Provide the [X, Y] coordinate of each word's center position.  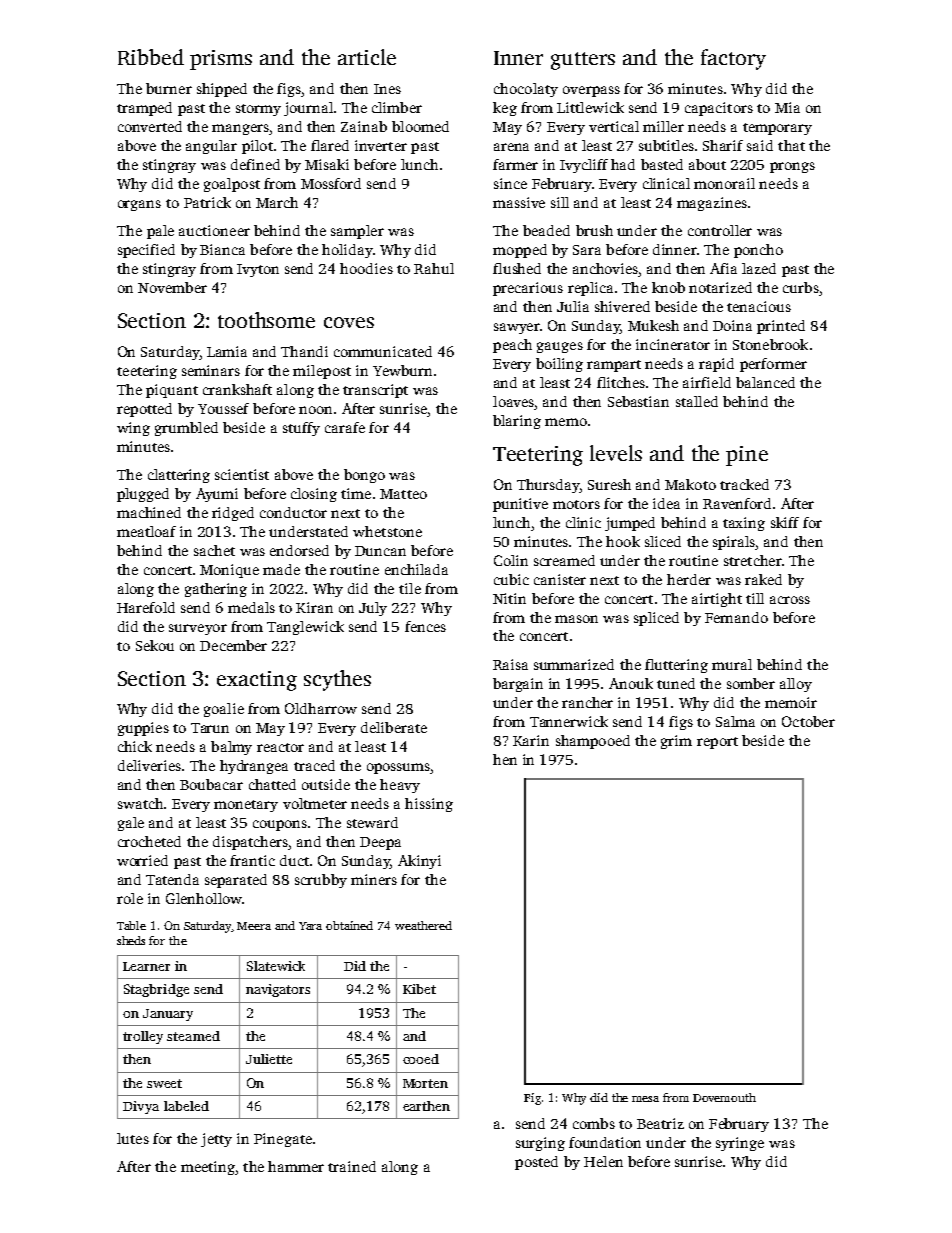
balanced [765, 382]
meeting [208, 1168]
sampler [357, 232]
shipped [222, 90]
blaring [517, 422]
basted [662, 164]
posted [536, 1163]
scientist [242, 474]
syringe [740, 1144]
